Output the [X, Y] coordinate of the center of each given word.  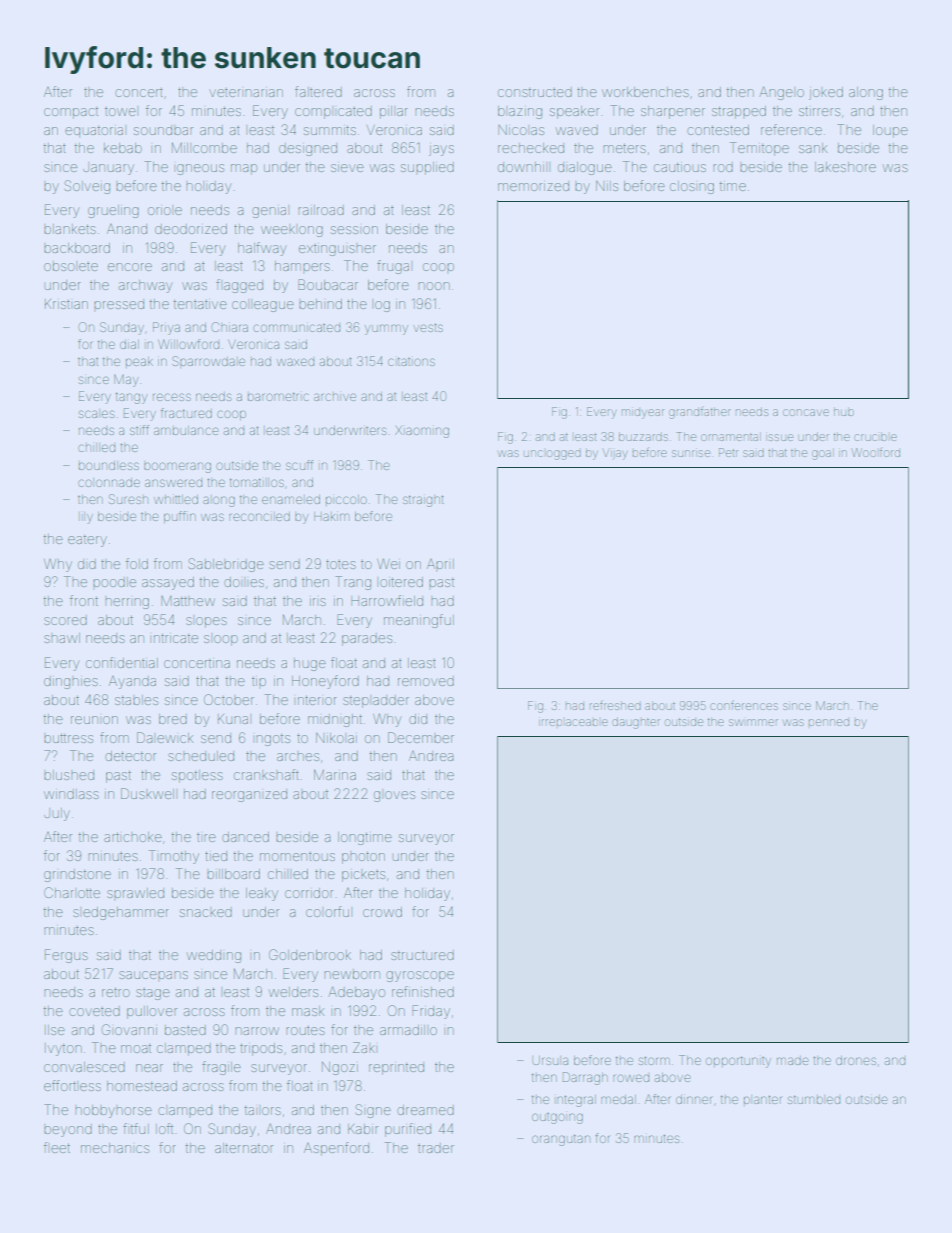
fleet [57, 1147]
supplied [427, 168]
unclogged [552, 455]
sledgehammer [121, 913]
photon [363, 858]
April [440, 564]
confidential [122, 662]
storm [654, 1061]
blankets [70, 229]
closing [692, 187]
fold [137, 563]
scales [96, 414]
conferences [744, 705]
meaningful [419, 621]
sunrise [691, 453]
